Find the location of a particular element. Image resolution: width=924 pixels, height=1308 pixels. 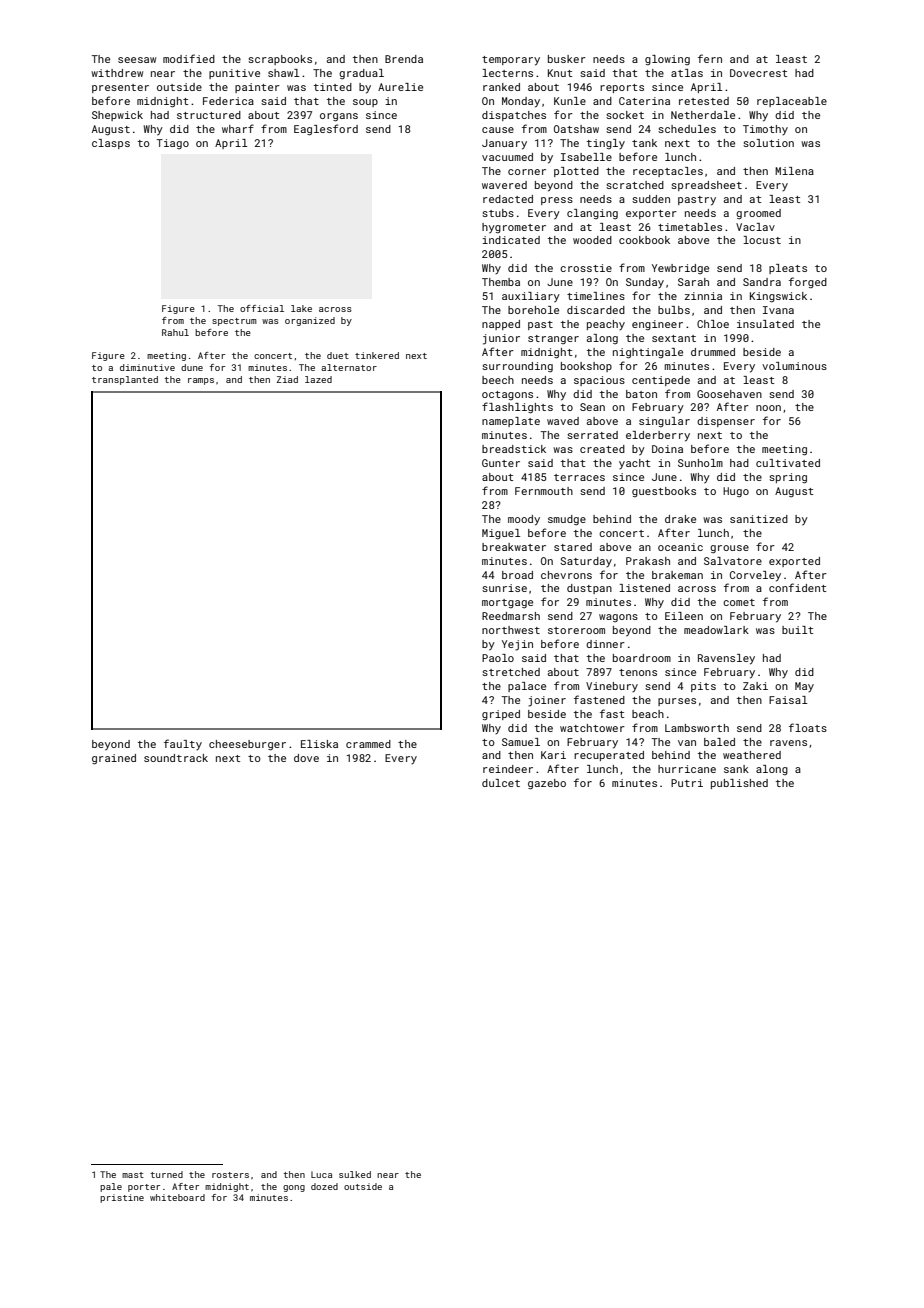

reindeer is located at coordinates (508, 769).
